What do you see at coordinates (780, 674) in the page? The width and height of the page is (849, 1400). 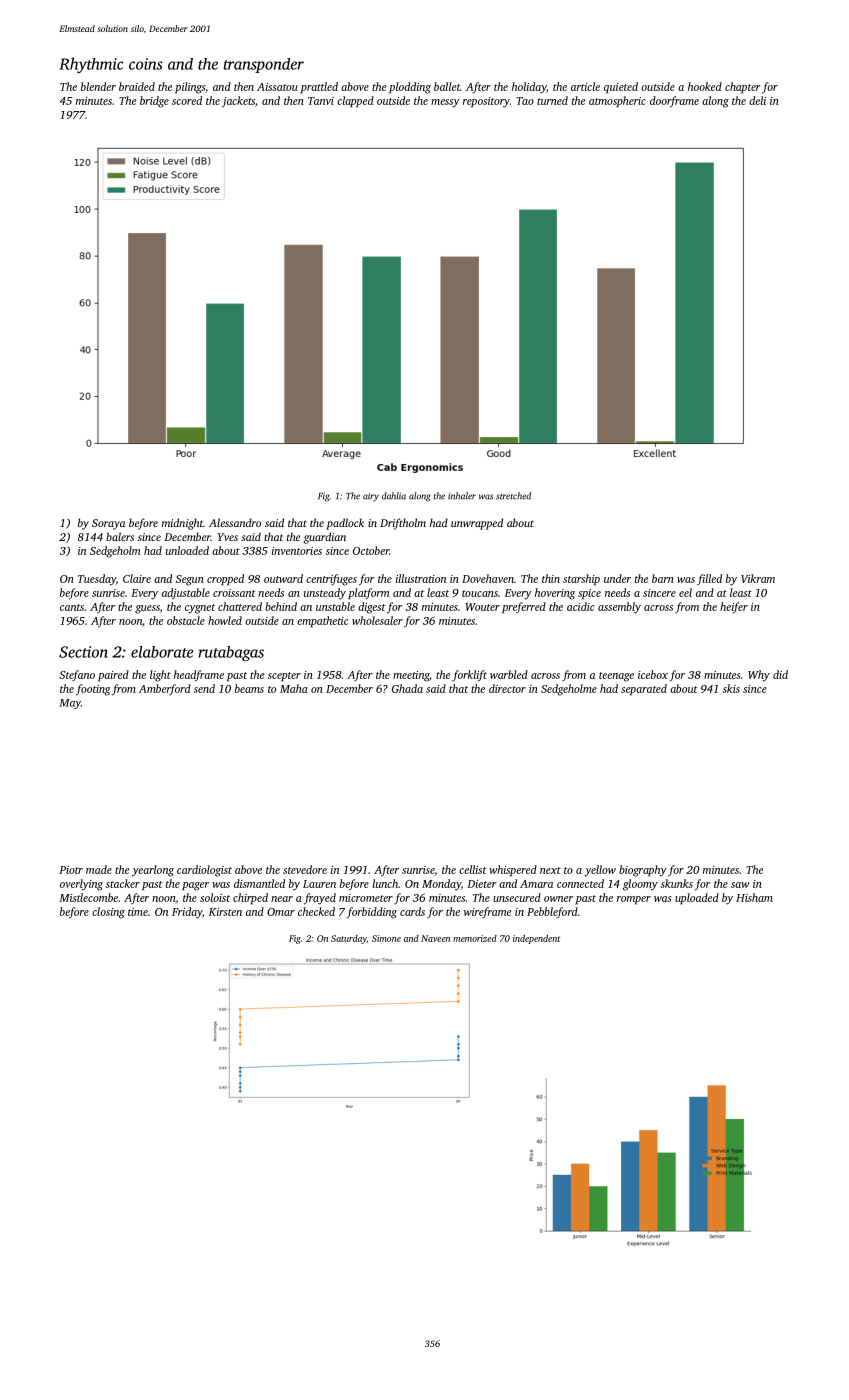 I see `did` at bounding box center [780, 674].
